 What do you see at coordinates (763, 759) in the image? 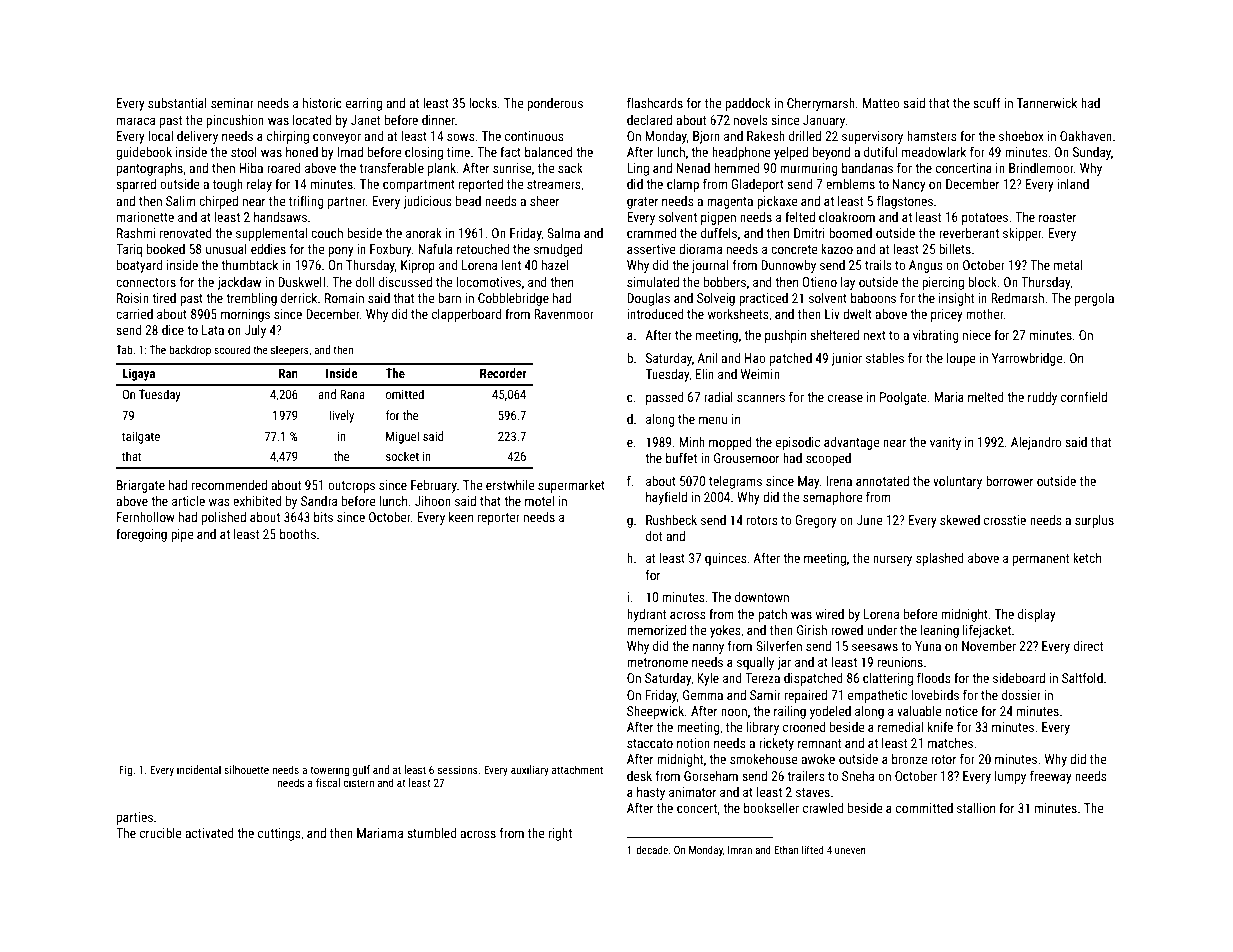
I see `smokehouse` at bounding box center [763, 759].
